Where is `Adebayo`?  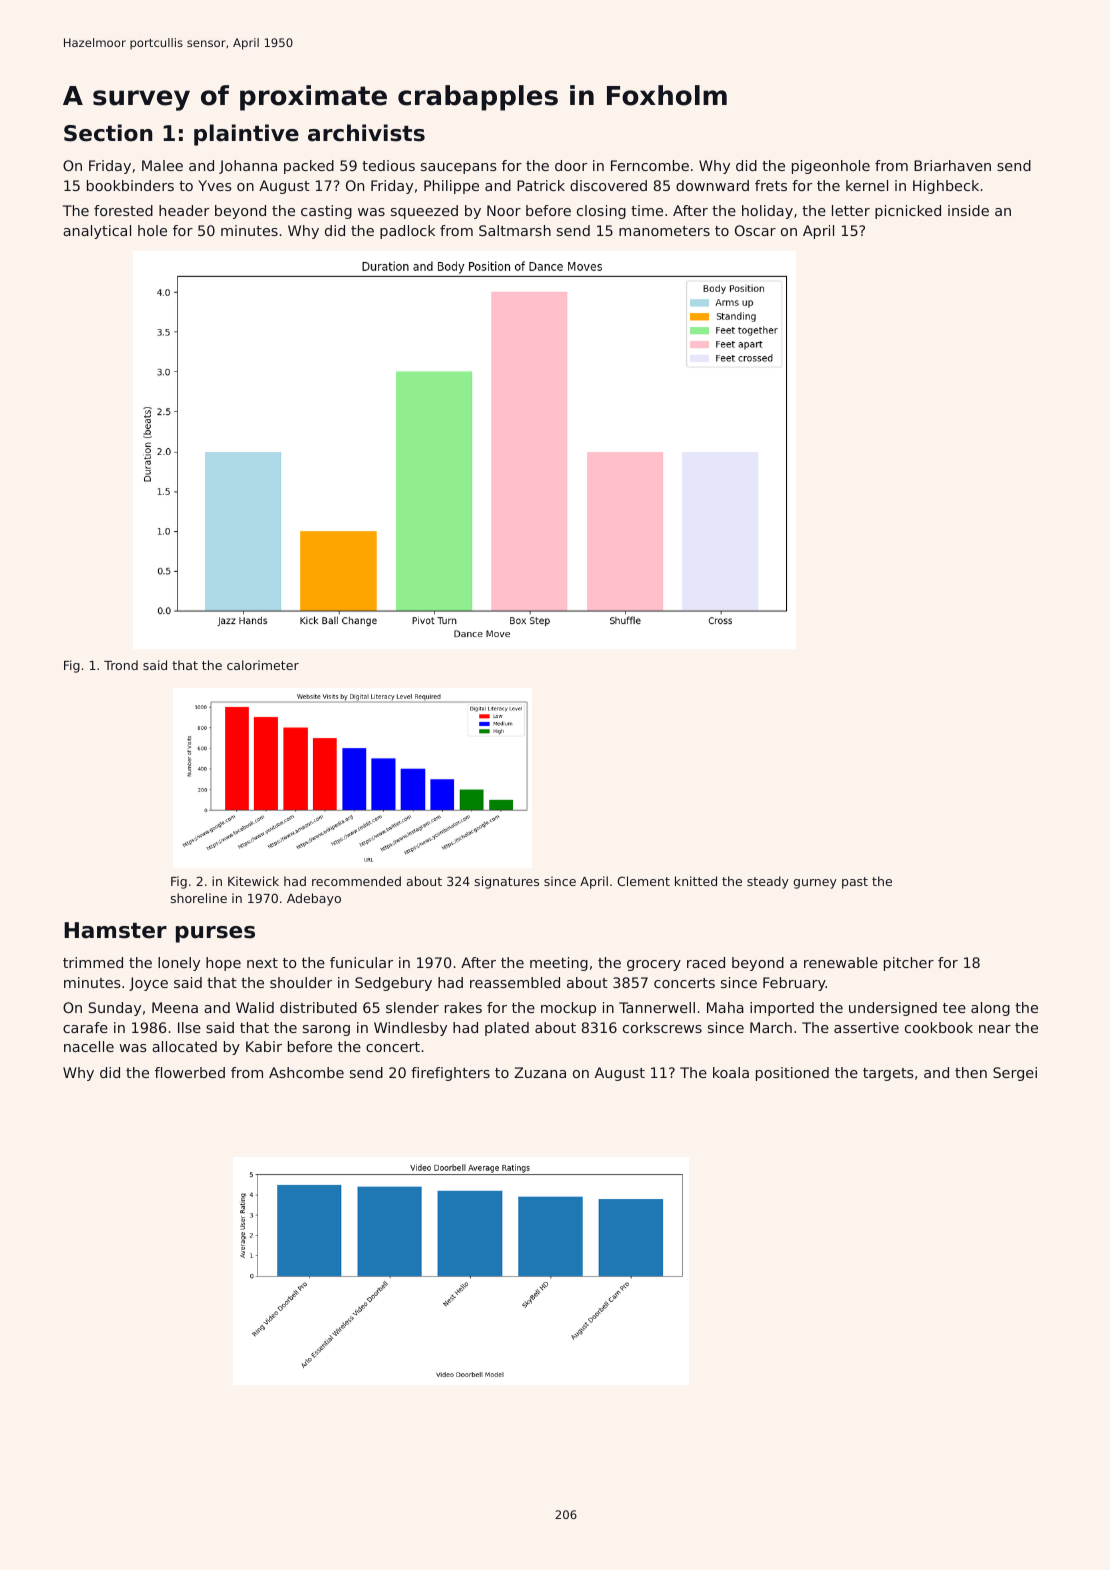
Adebayo is located at coordinates (314, 899).
